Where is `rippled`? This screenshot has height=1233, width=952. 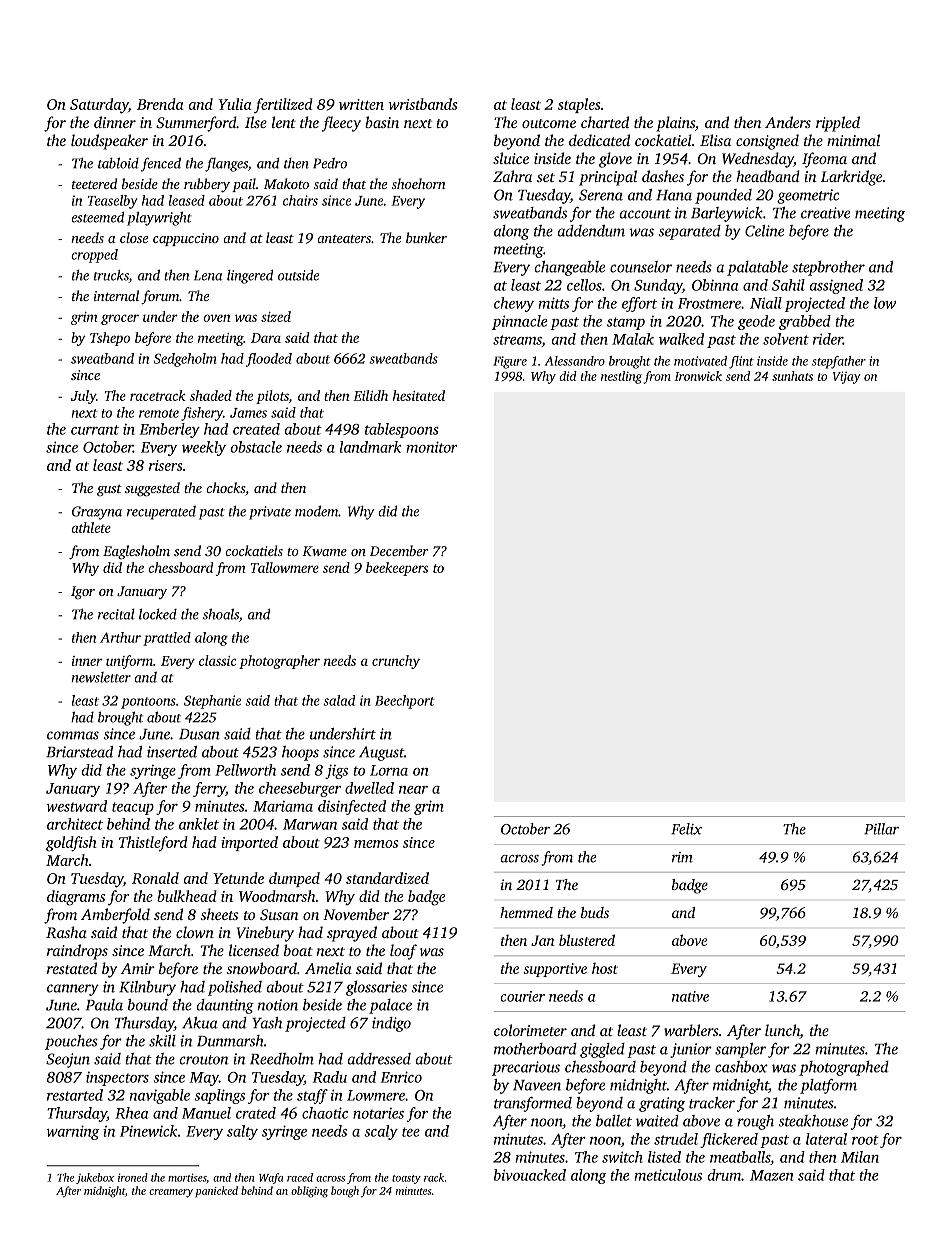
rippled is located at coordinates (838, 124).
